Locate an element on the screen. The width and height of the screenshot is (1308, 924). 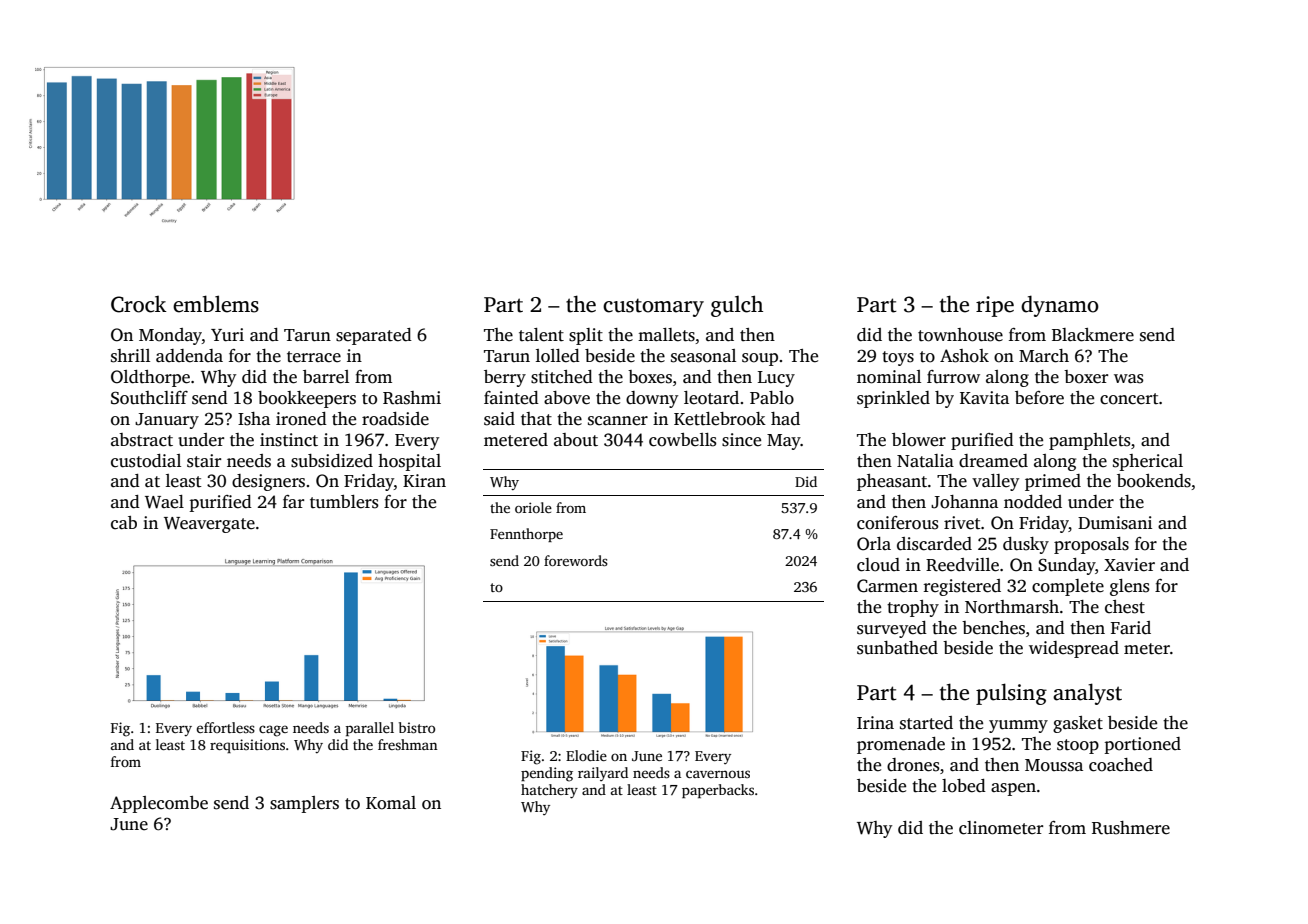
Elodie is located at coordinates (586, 755).
